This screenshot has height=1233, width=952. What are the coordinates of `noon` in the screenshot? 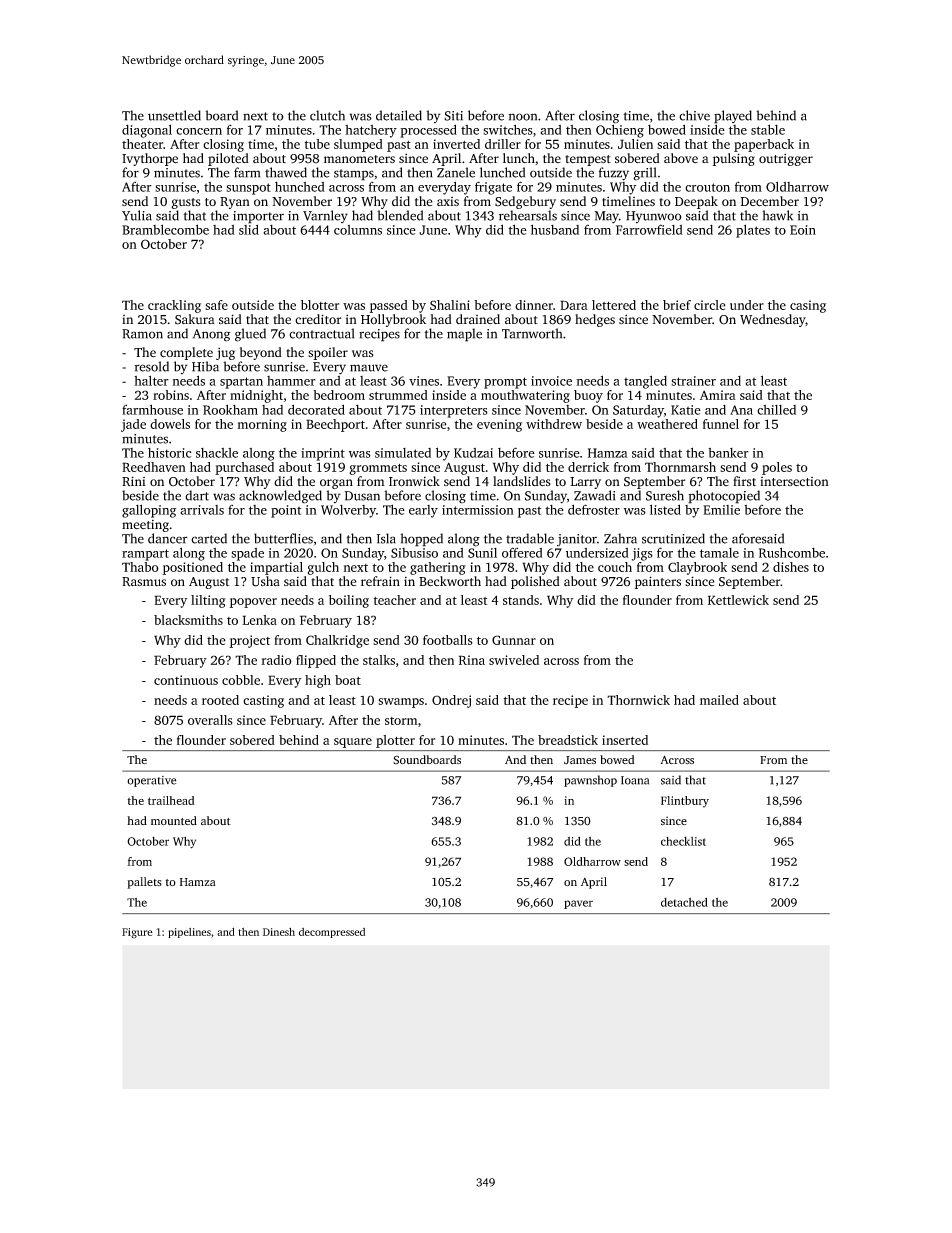 It's located at (522, 117).
